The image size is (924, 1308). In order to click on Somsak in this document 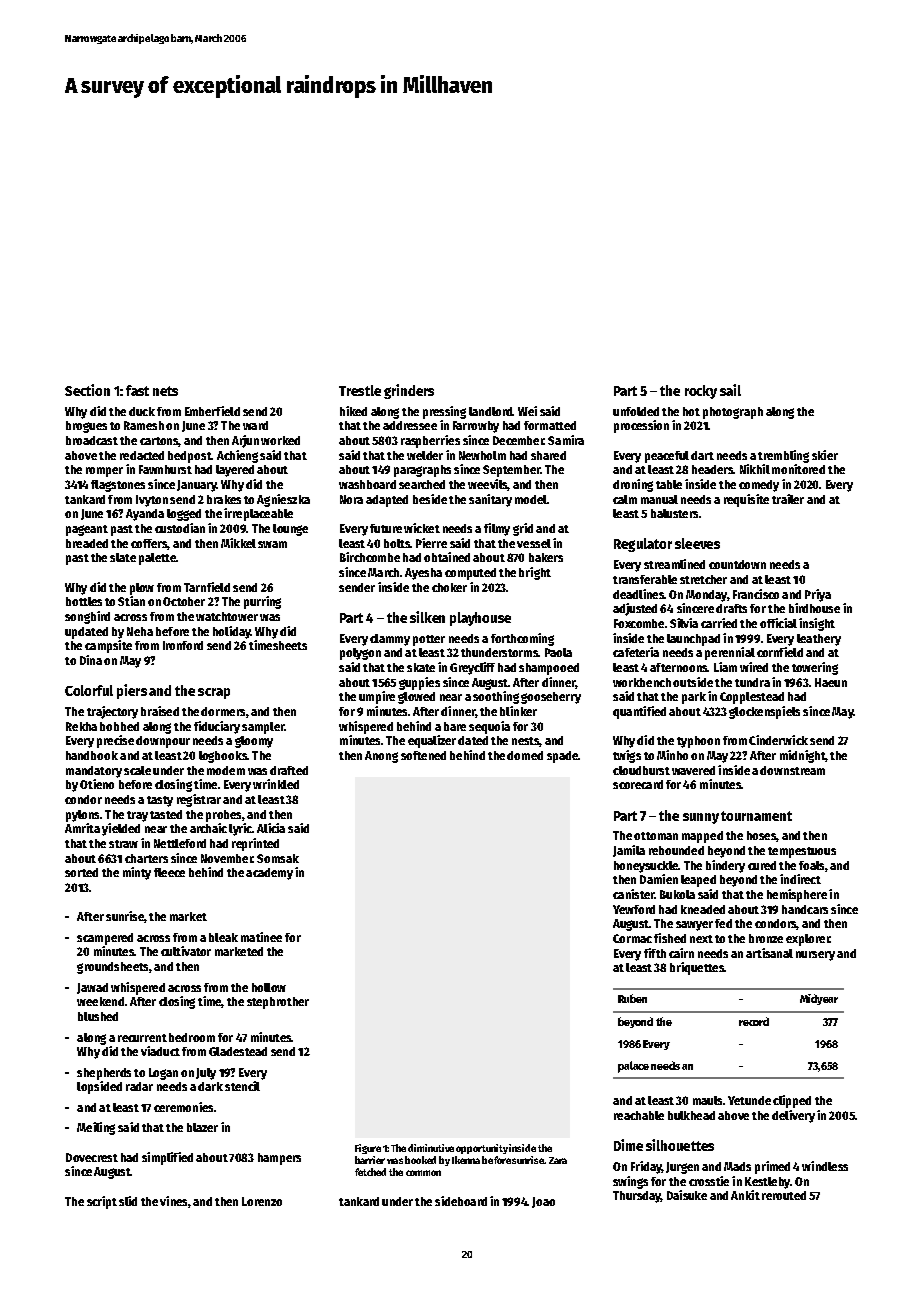, I will do `click(278, 858)`.
